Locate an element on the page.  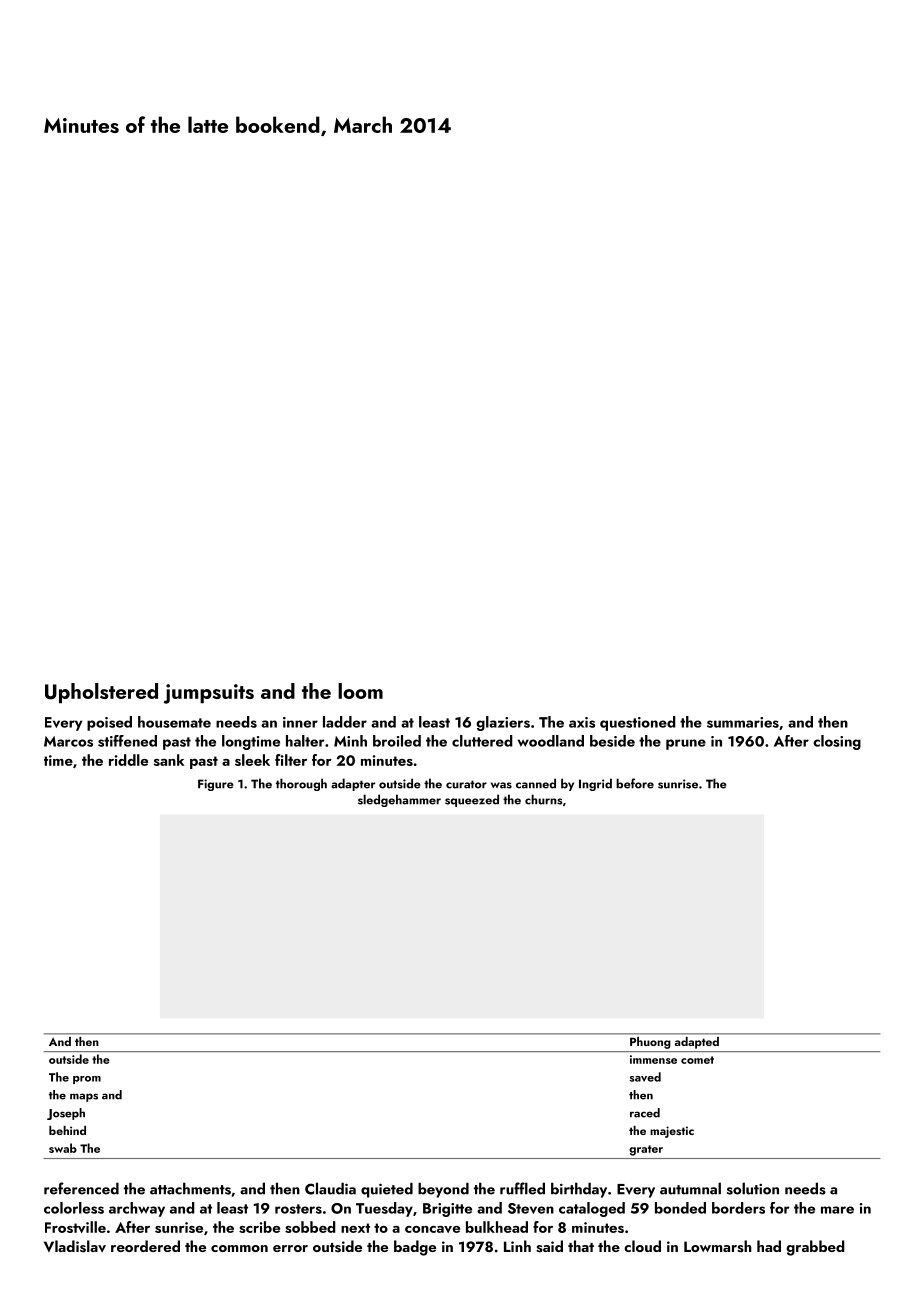
raced is located at coordinates (645, 1113).
